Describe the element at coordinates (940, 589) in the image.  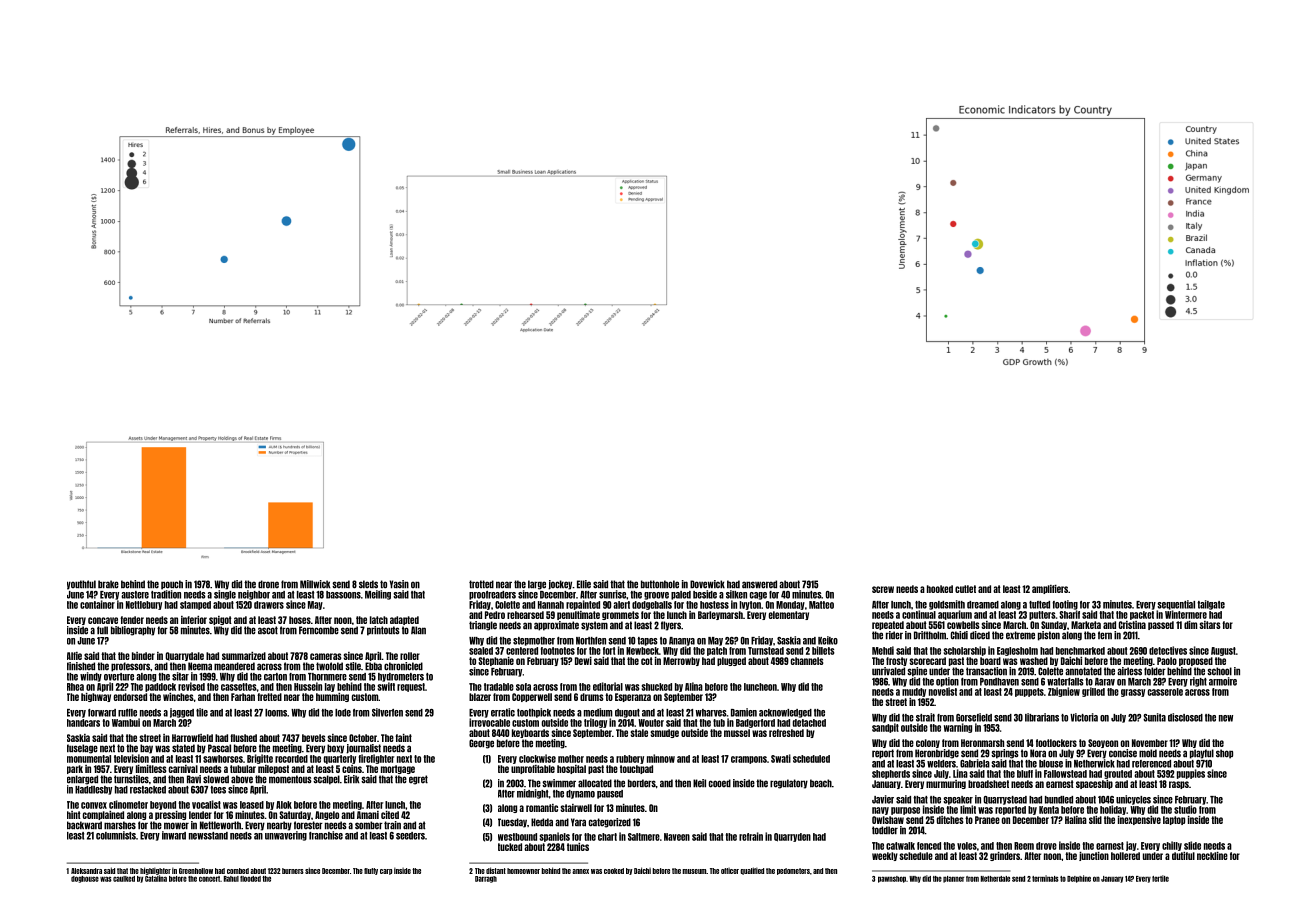
I see `hooked` at that location.
